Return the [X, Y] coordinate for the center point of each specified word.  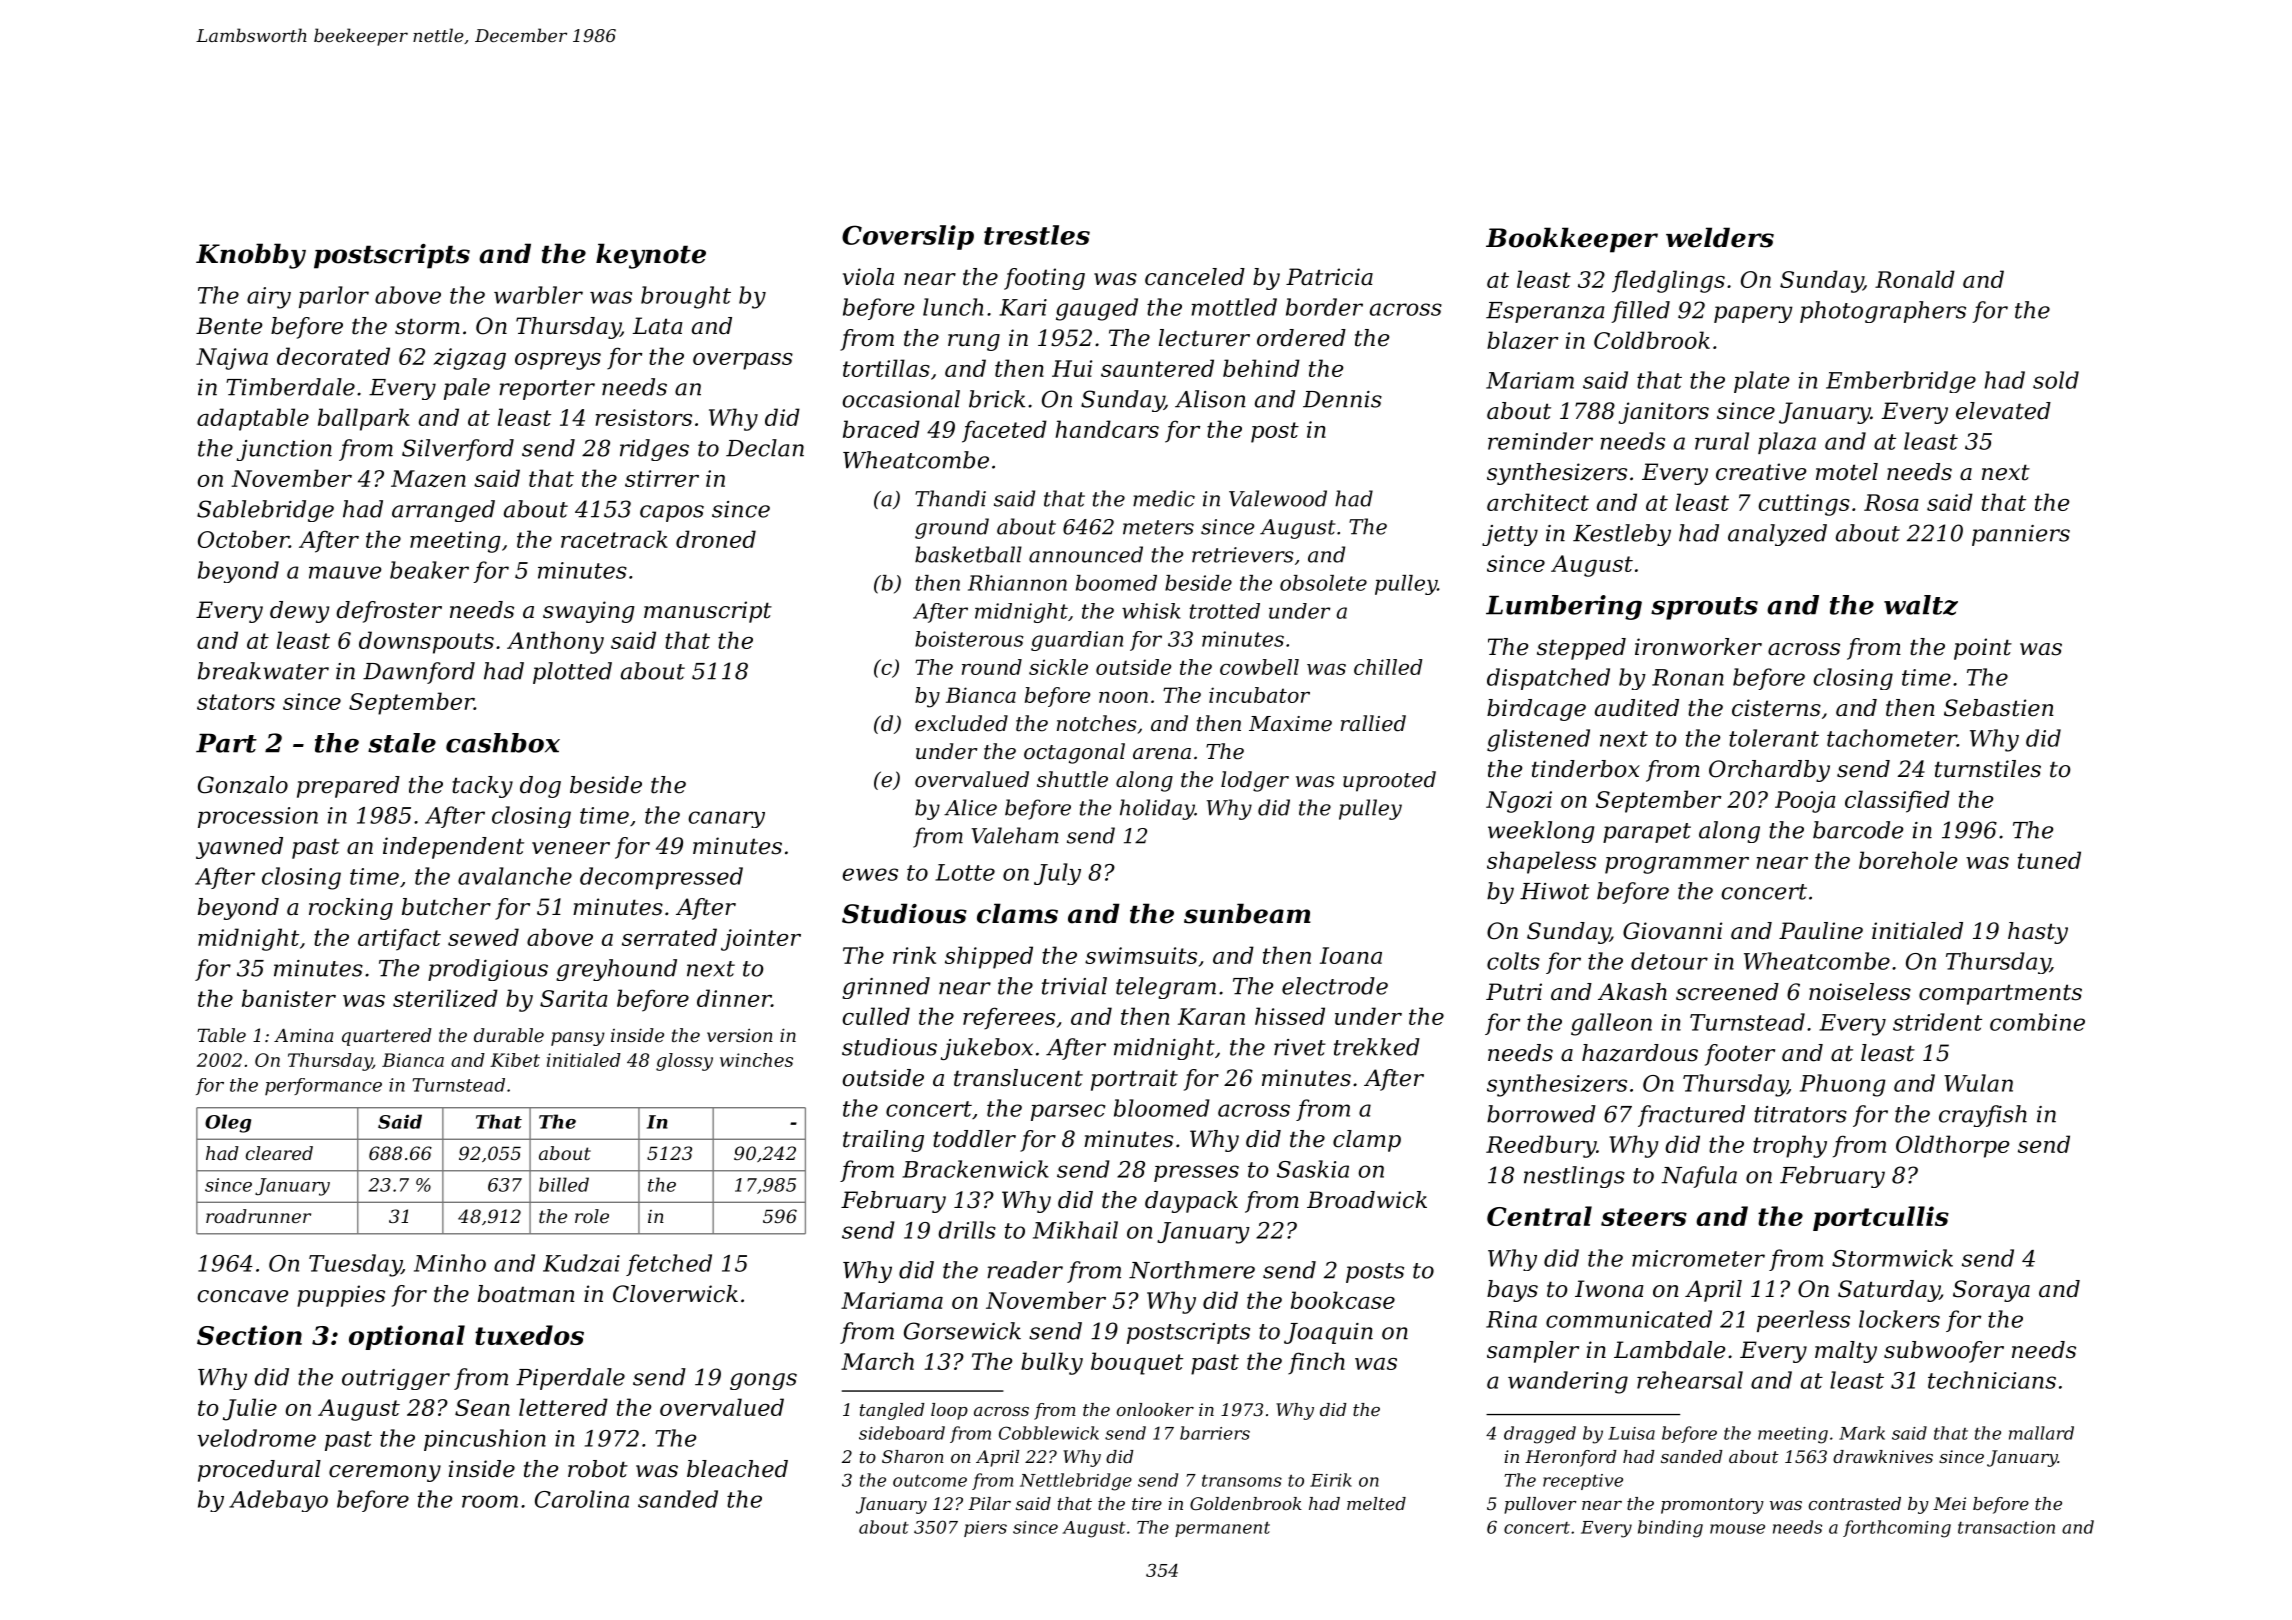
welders [1720, 237]
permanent [1222, 1529]
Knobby [251, 256]
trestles [1037, 235]
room [490, 1501]
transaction [2006, 1527]
